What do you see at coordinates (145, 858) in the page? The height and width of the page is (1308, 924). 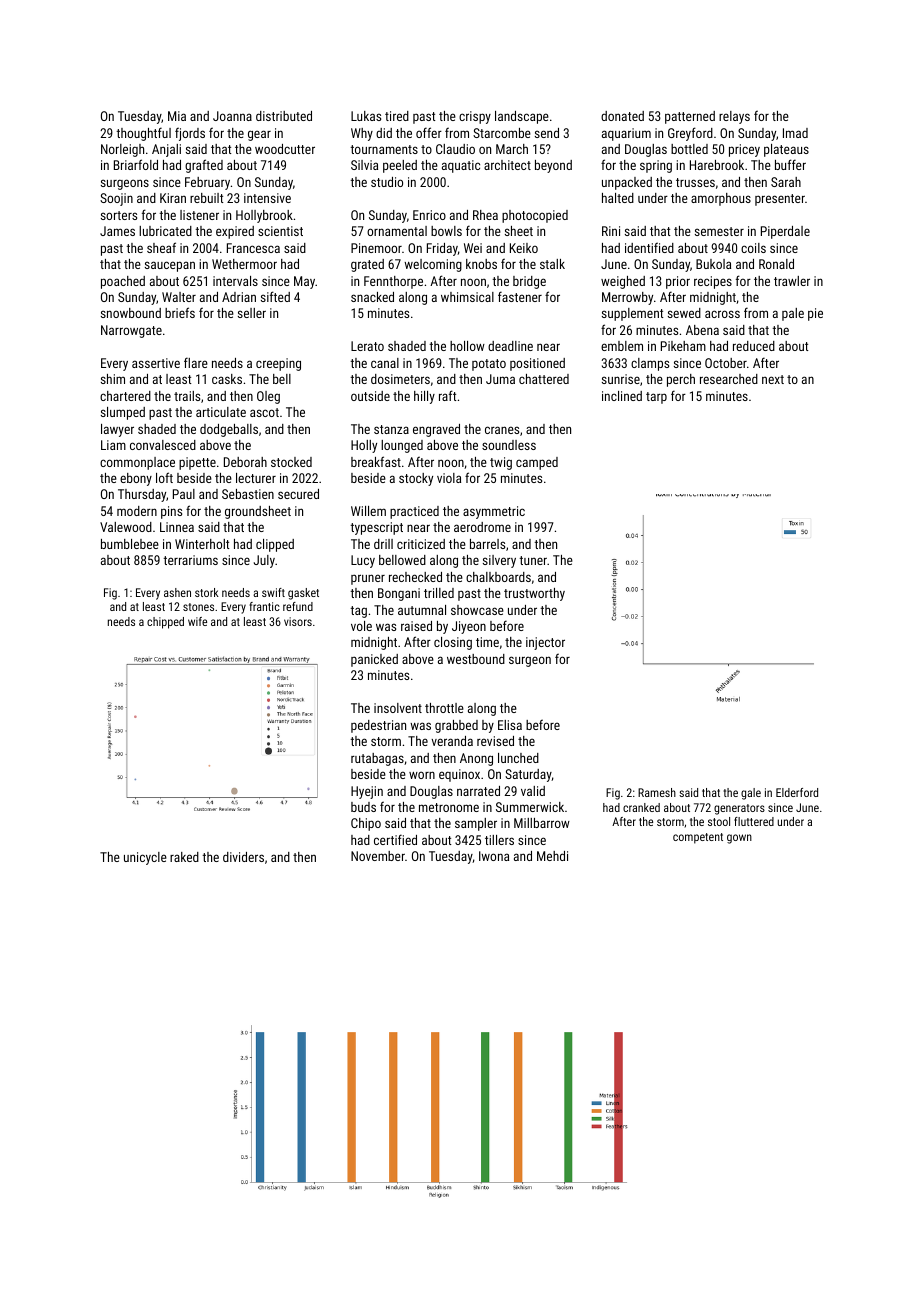 I see `unicycle` at bounding box center [145, 858].
